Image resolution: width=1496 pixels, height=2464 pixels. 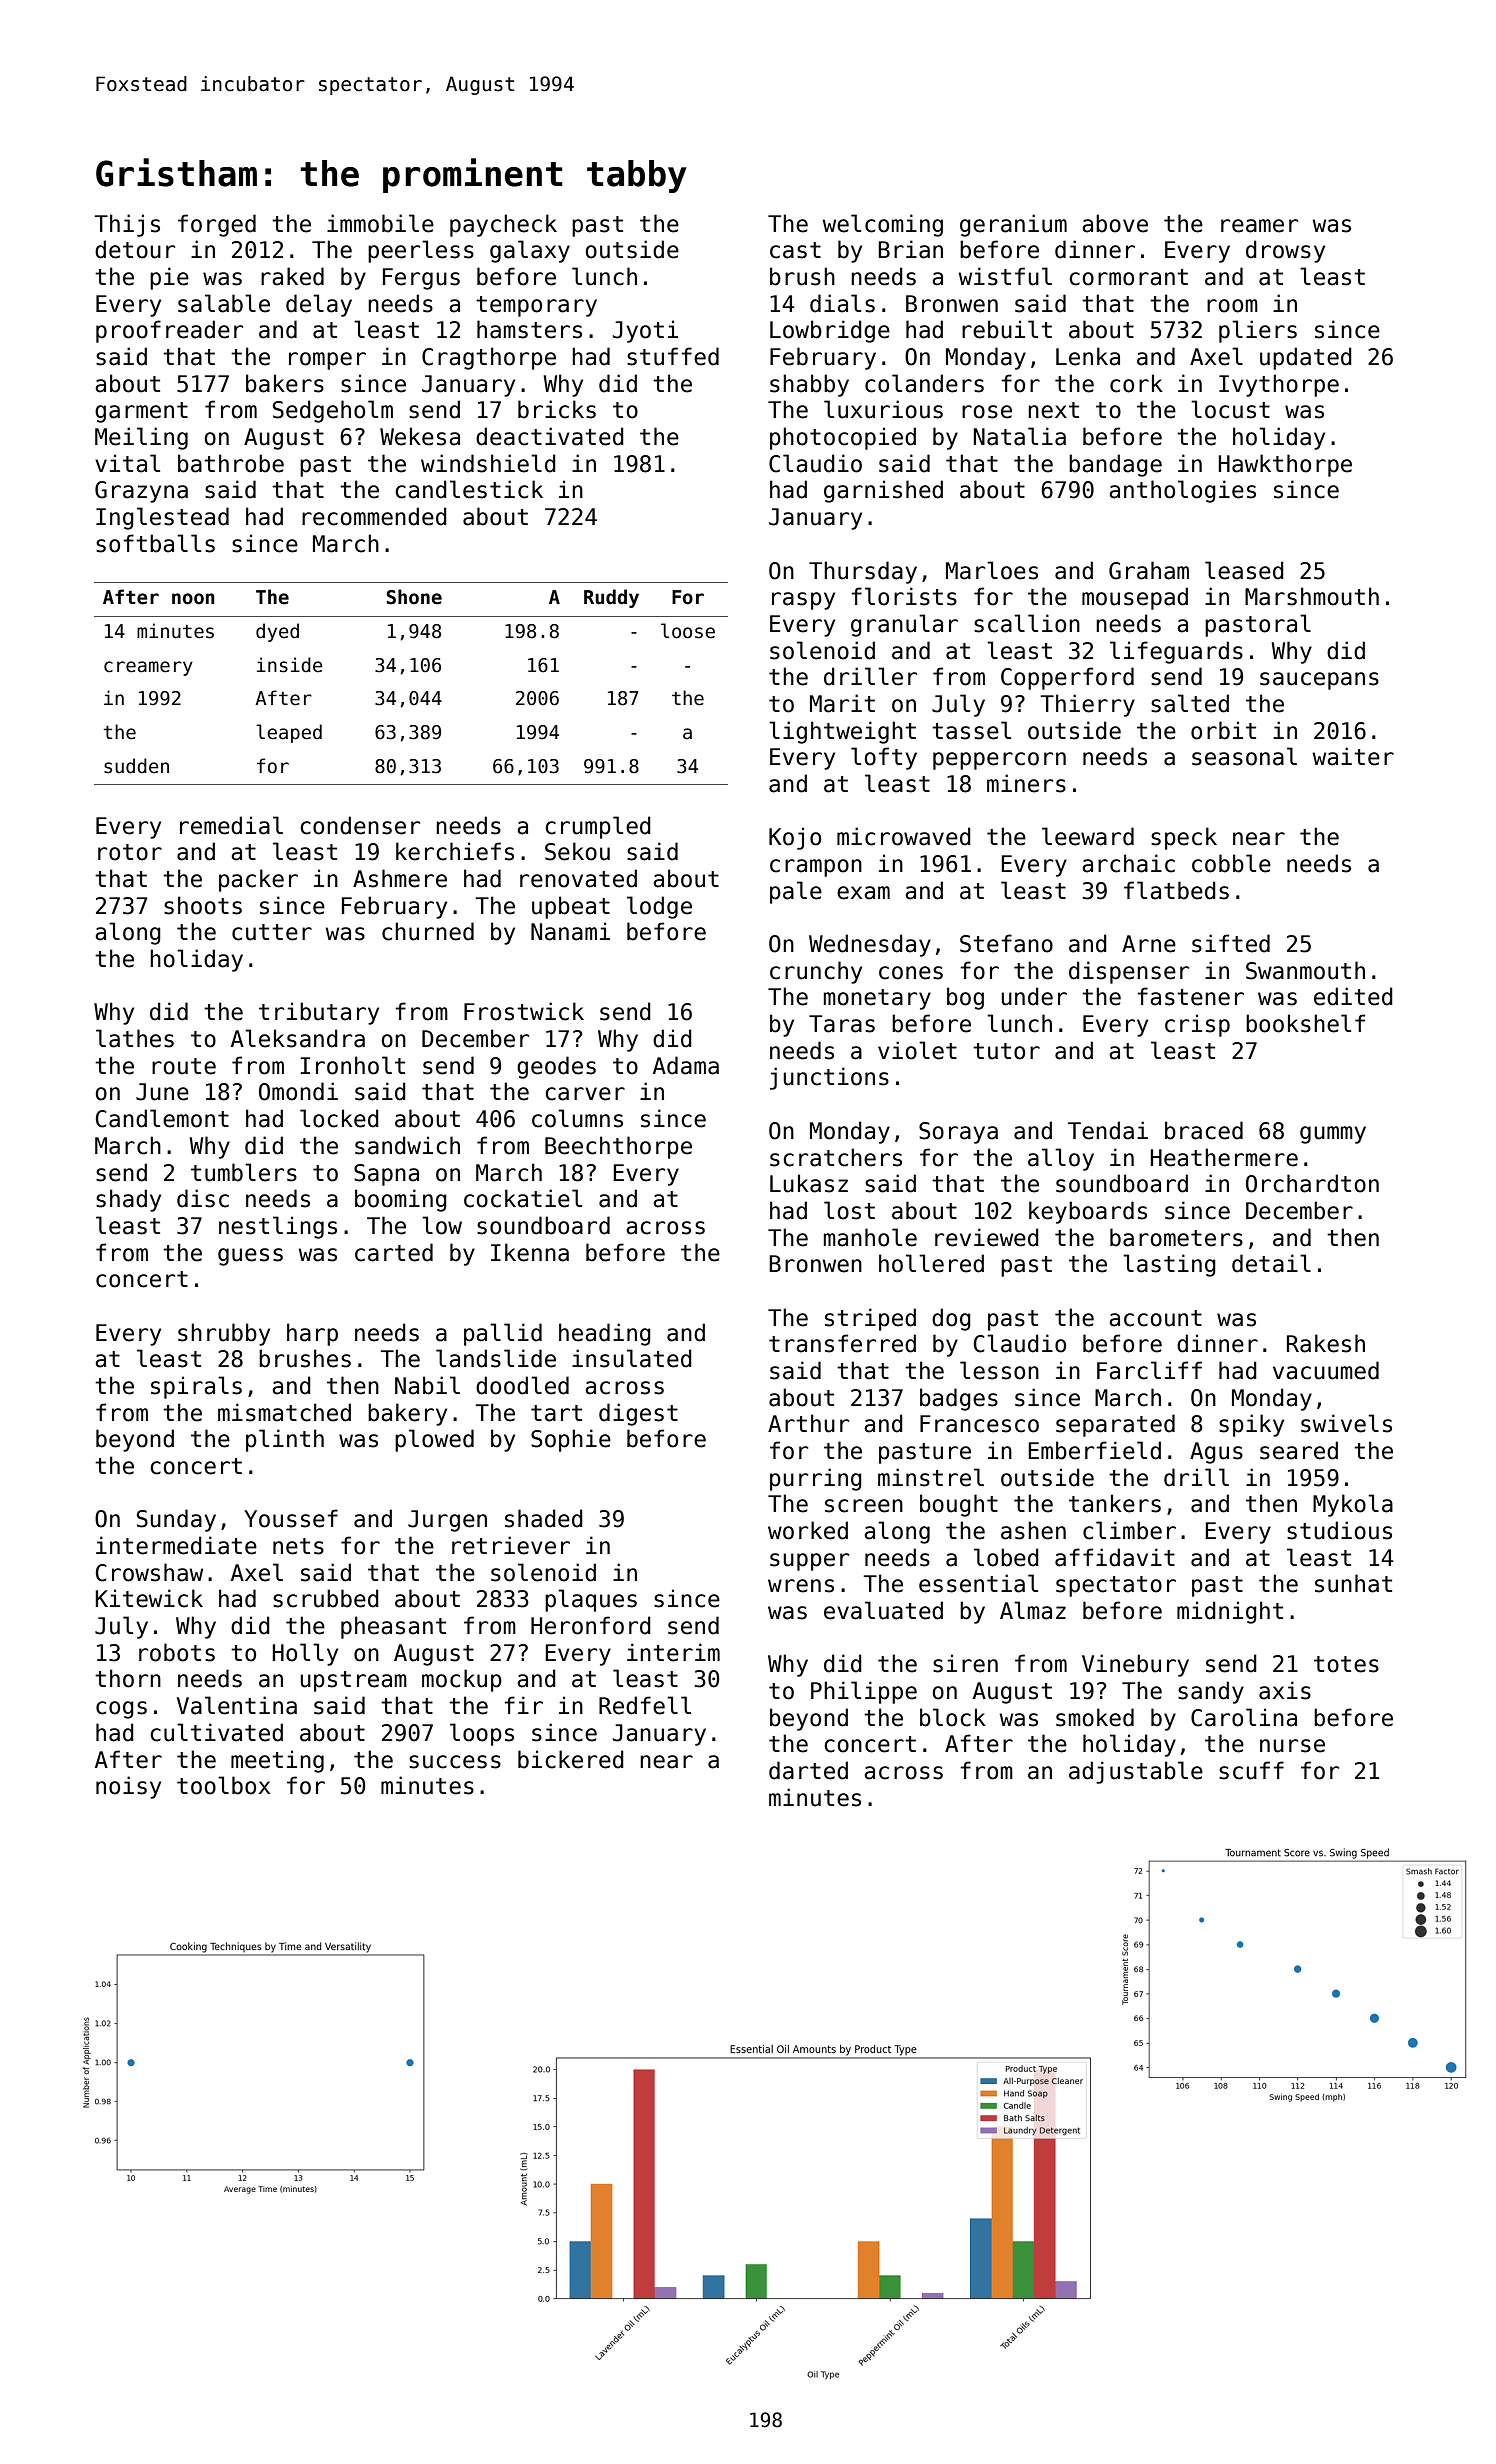 What do you see at coordinates (842, 703) in the screenshot?
I see `Marit` at bounding box center [842, 703].
